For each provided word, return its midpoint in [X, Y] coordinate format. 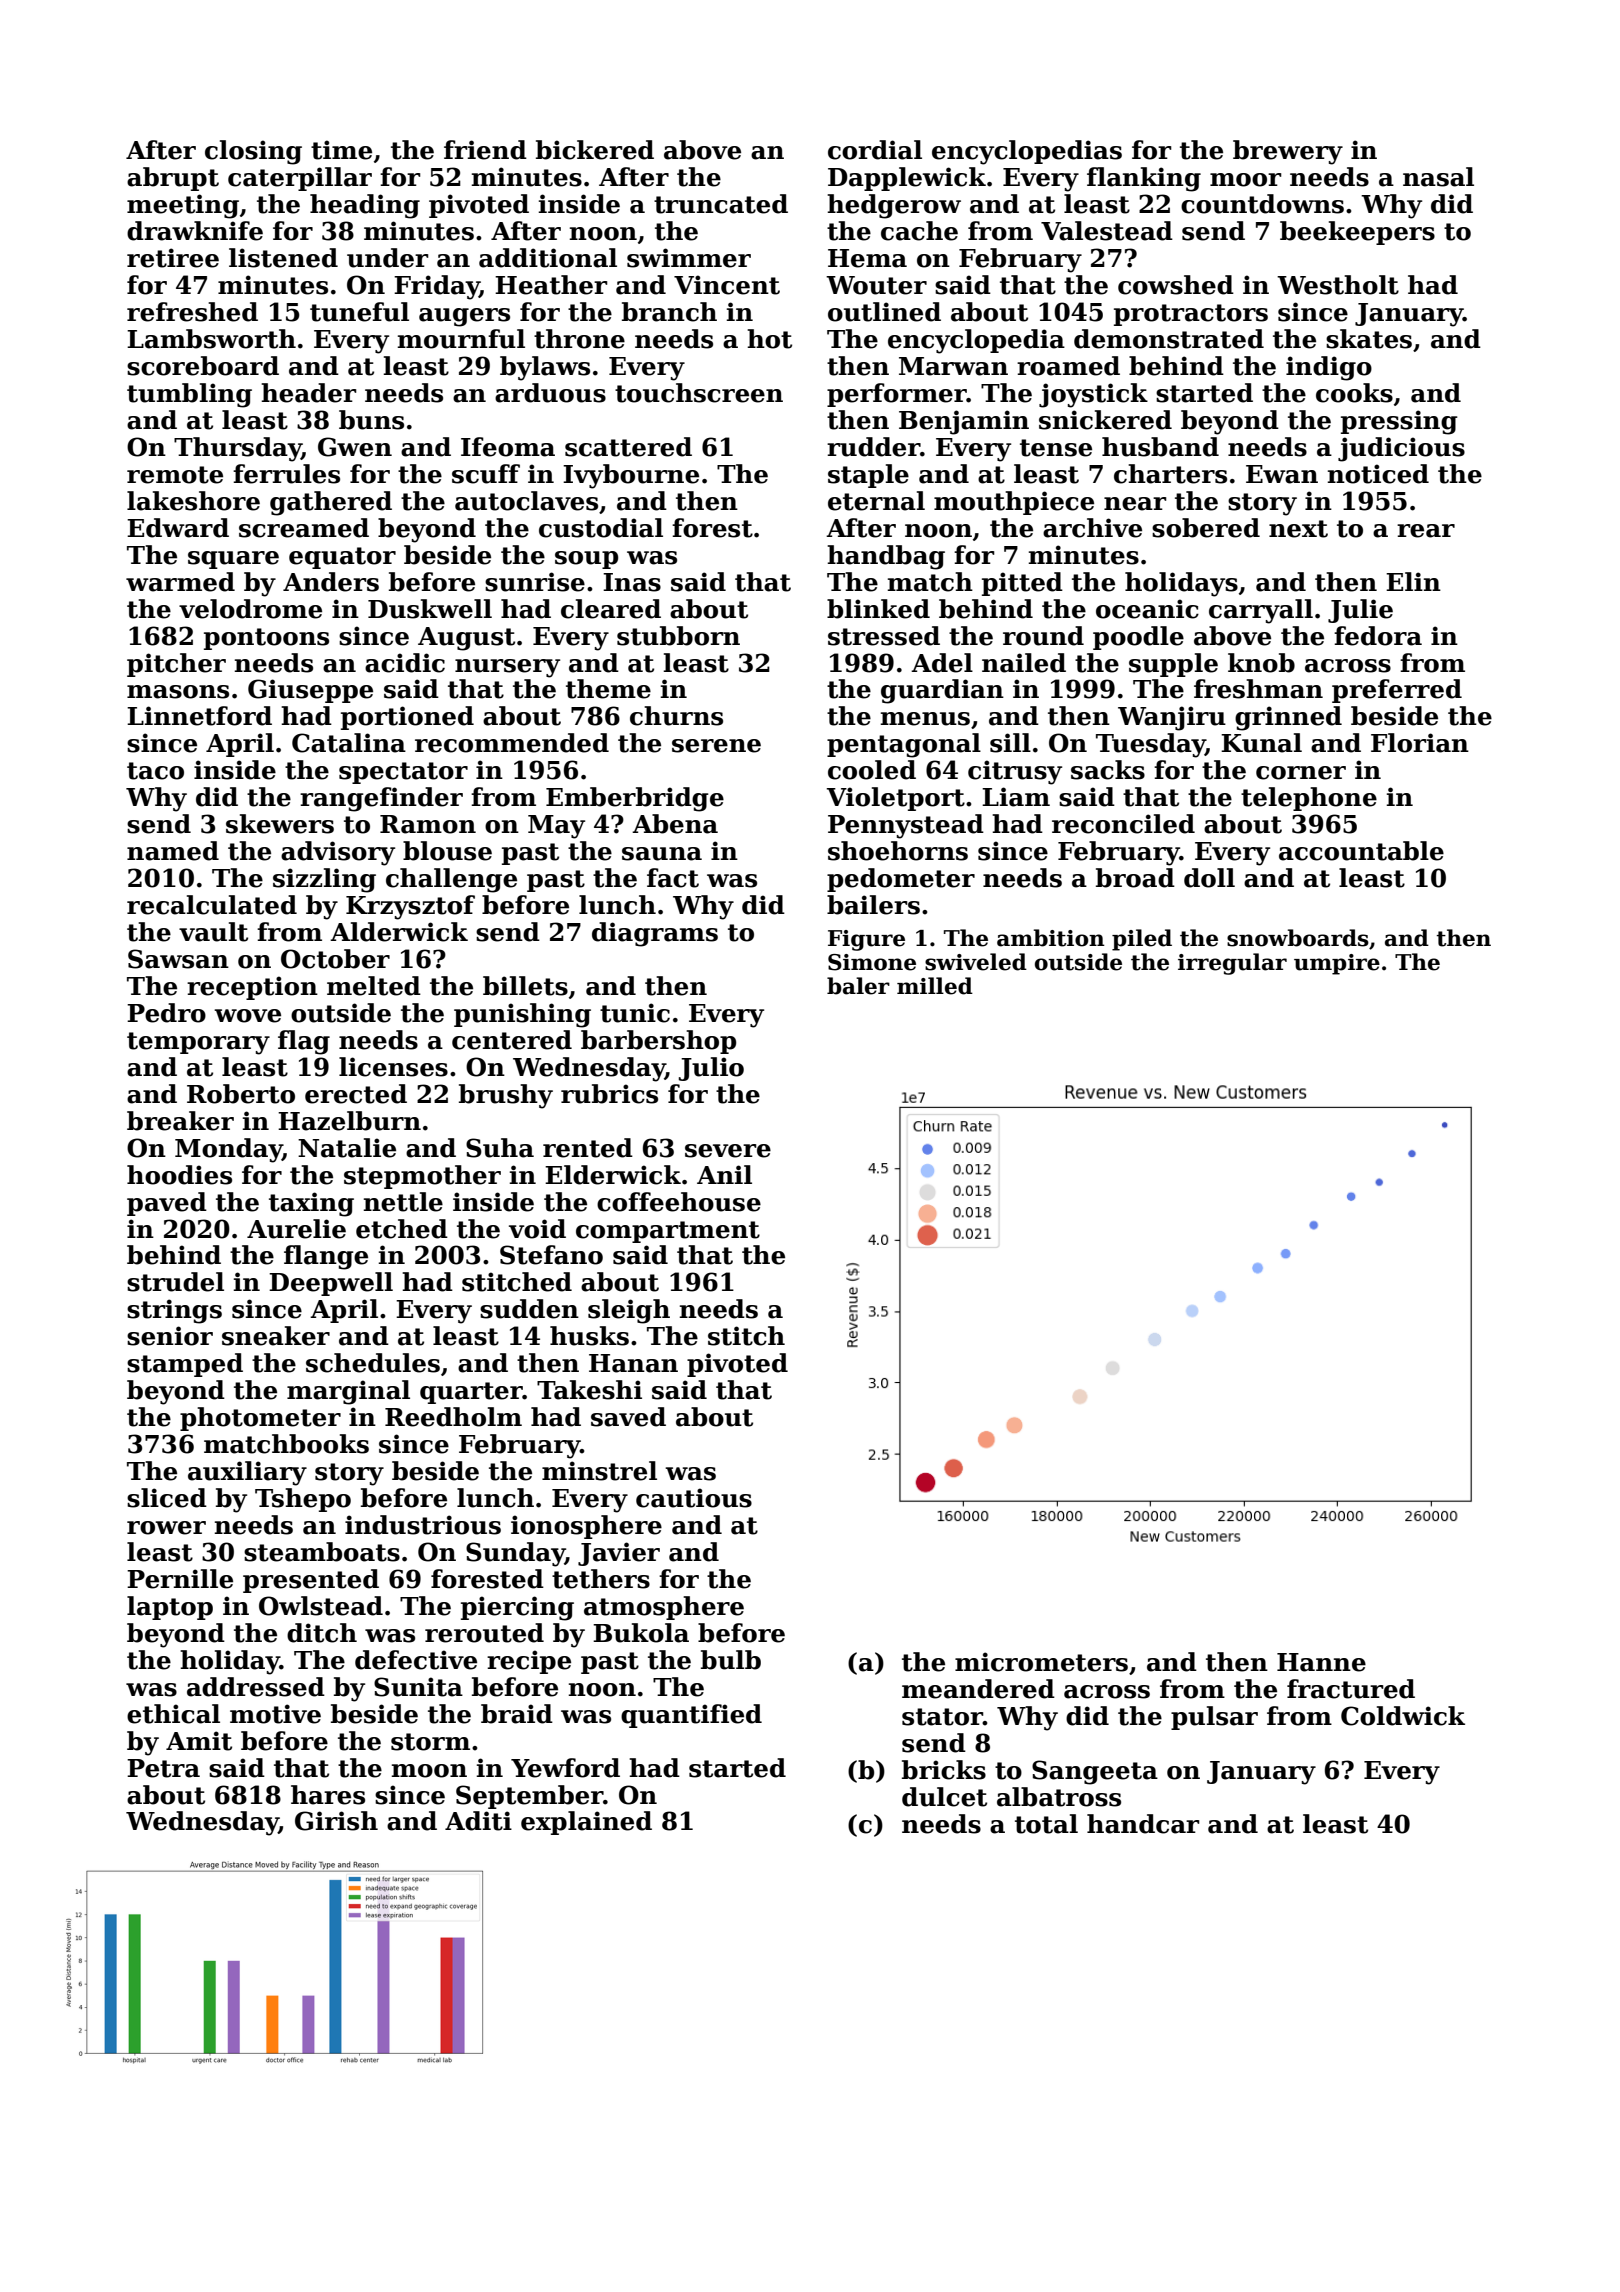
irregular [1232, 964]
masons [178, 692]
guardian [942, 691]
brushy [506, 1096]
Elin [1413, 581]
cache [919, 231]
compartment [668, 1232]
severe [728, 1151]
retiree [173, 258]
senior [170, 1336]
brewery [1288, 152]
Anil [724, 1174]
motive [275, 1714]
